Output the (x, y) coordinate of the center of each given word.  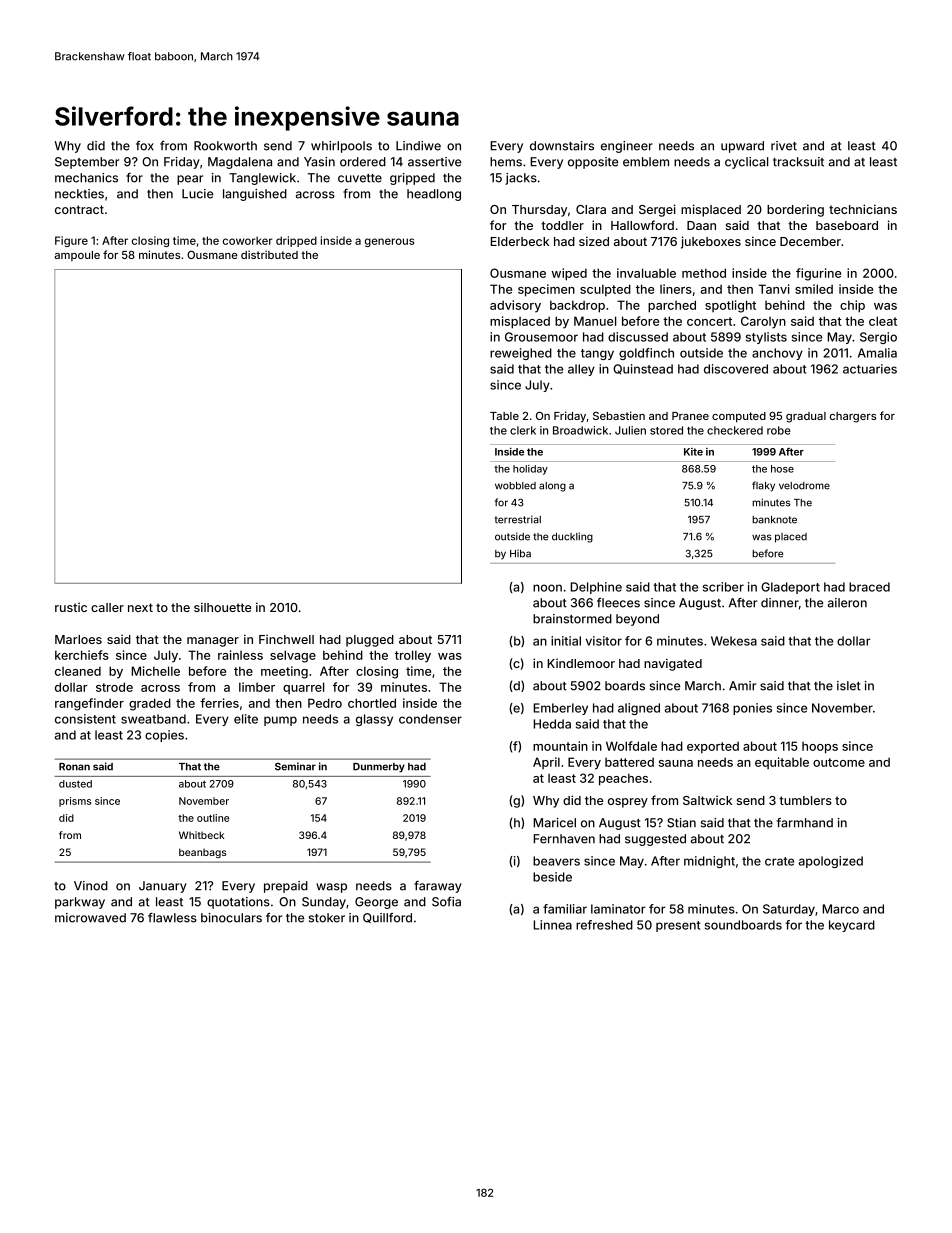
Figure (71, 241)
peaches (623, 779)
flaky (763, 486)
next (140, 607)
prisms (75, 802)
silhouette (222, 607)
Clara (591, 209)
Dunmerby (379, 768)
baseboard (847, 225)
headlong (434, 195)
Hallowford (642, 225)
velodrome (804, 486)
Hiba (520, 553)
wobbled (515, 486)
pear (190, 180)
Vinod (91, 886)
